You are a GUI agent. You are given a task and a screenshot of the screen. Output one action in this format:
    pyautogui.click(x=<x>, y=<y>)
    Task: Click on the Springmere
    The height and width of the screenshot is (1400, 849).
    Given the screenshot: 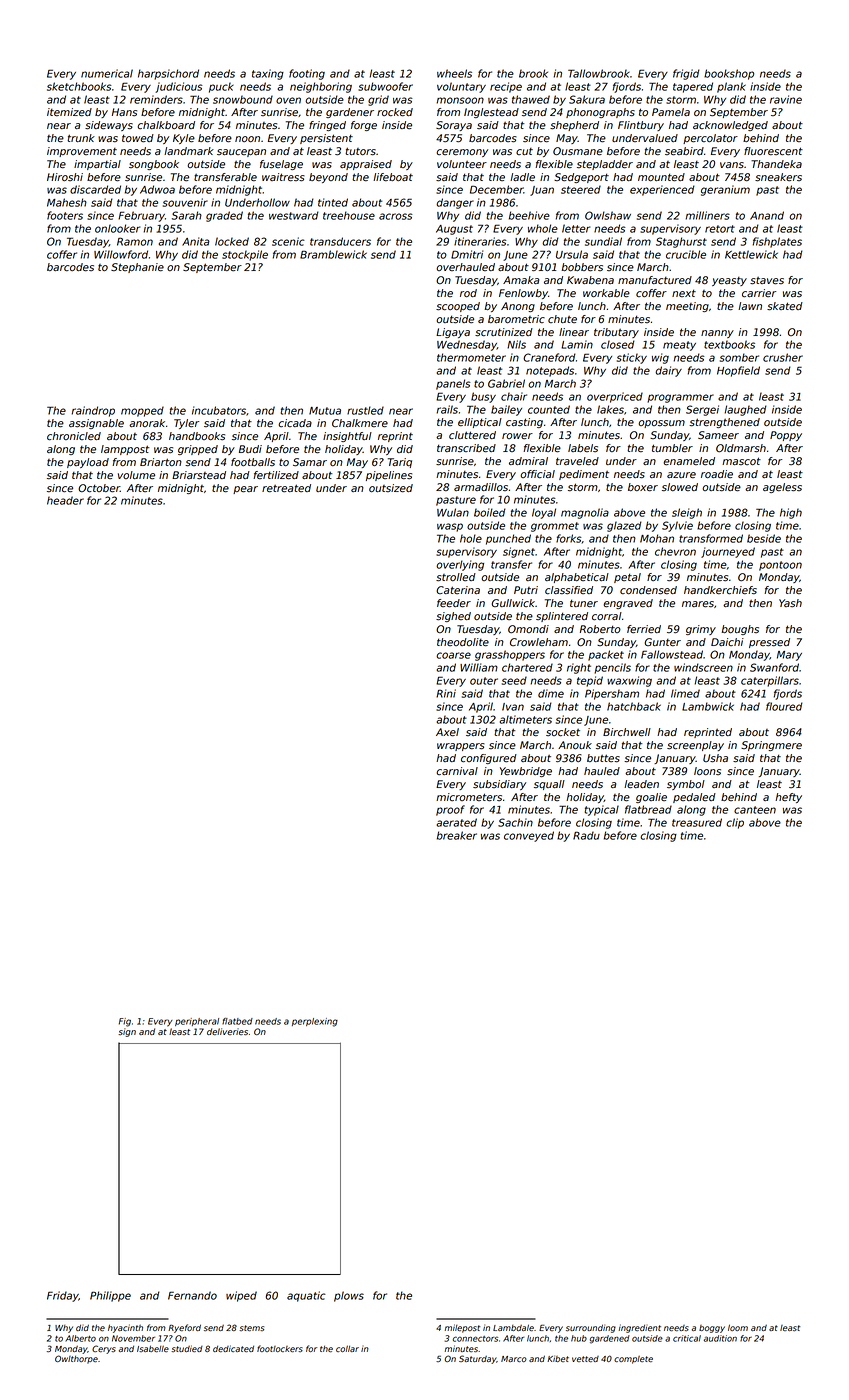 What is the action you would take?
    pyautogui.click(x=771, y=746)
